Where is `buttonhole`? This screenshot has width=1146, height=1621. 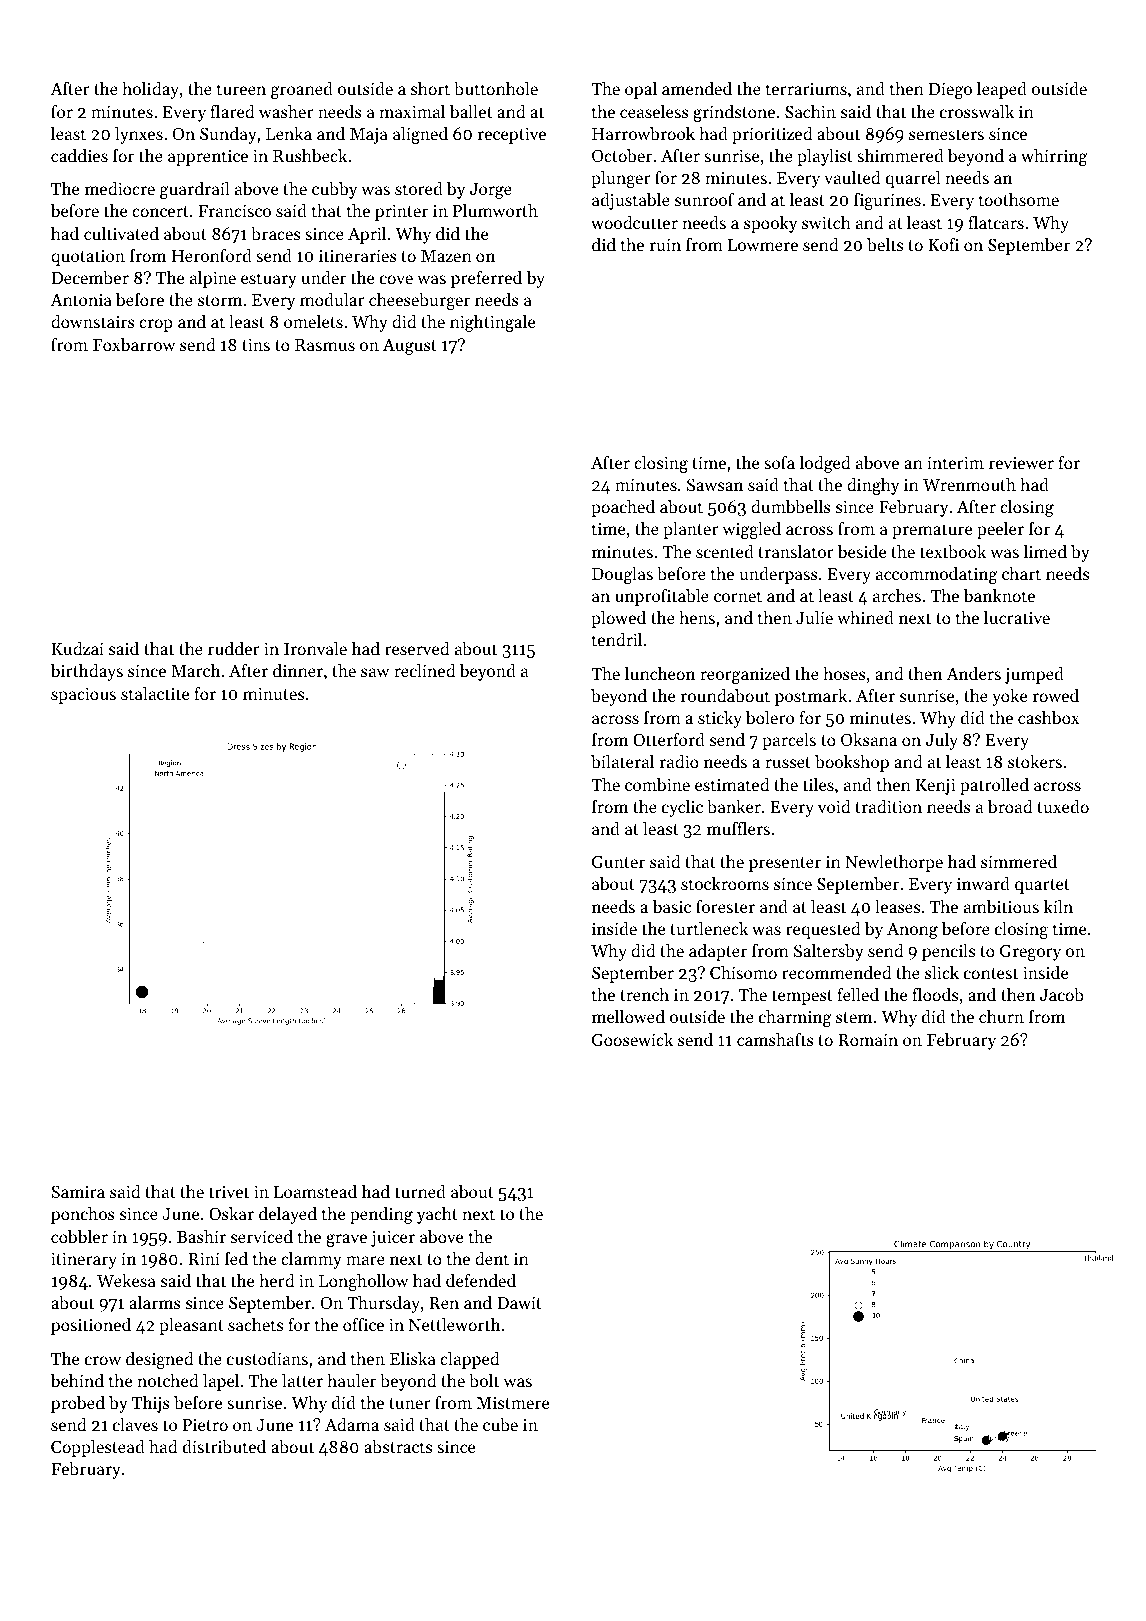
buttonhole is located at coordinates (496, 88).
